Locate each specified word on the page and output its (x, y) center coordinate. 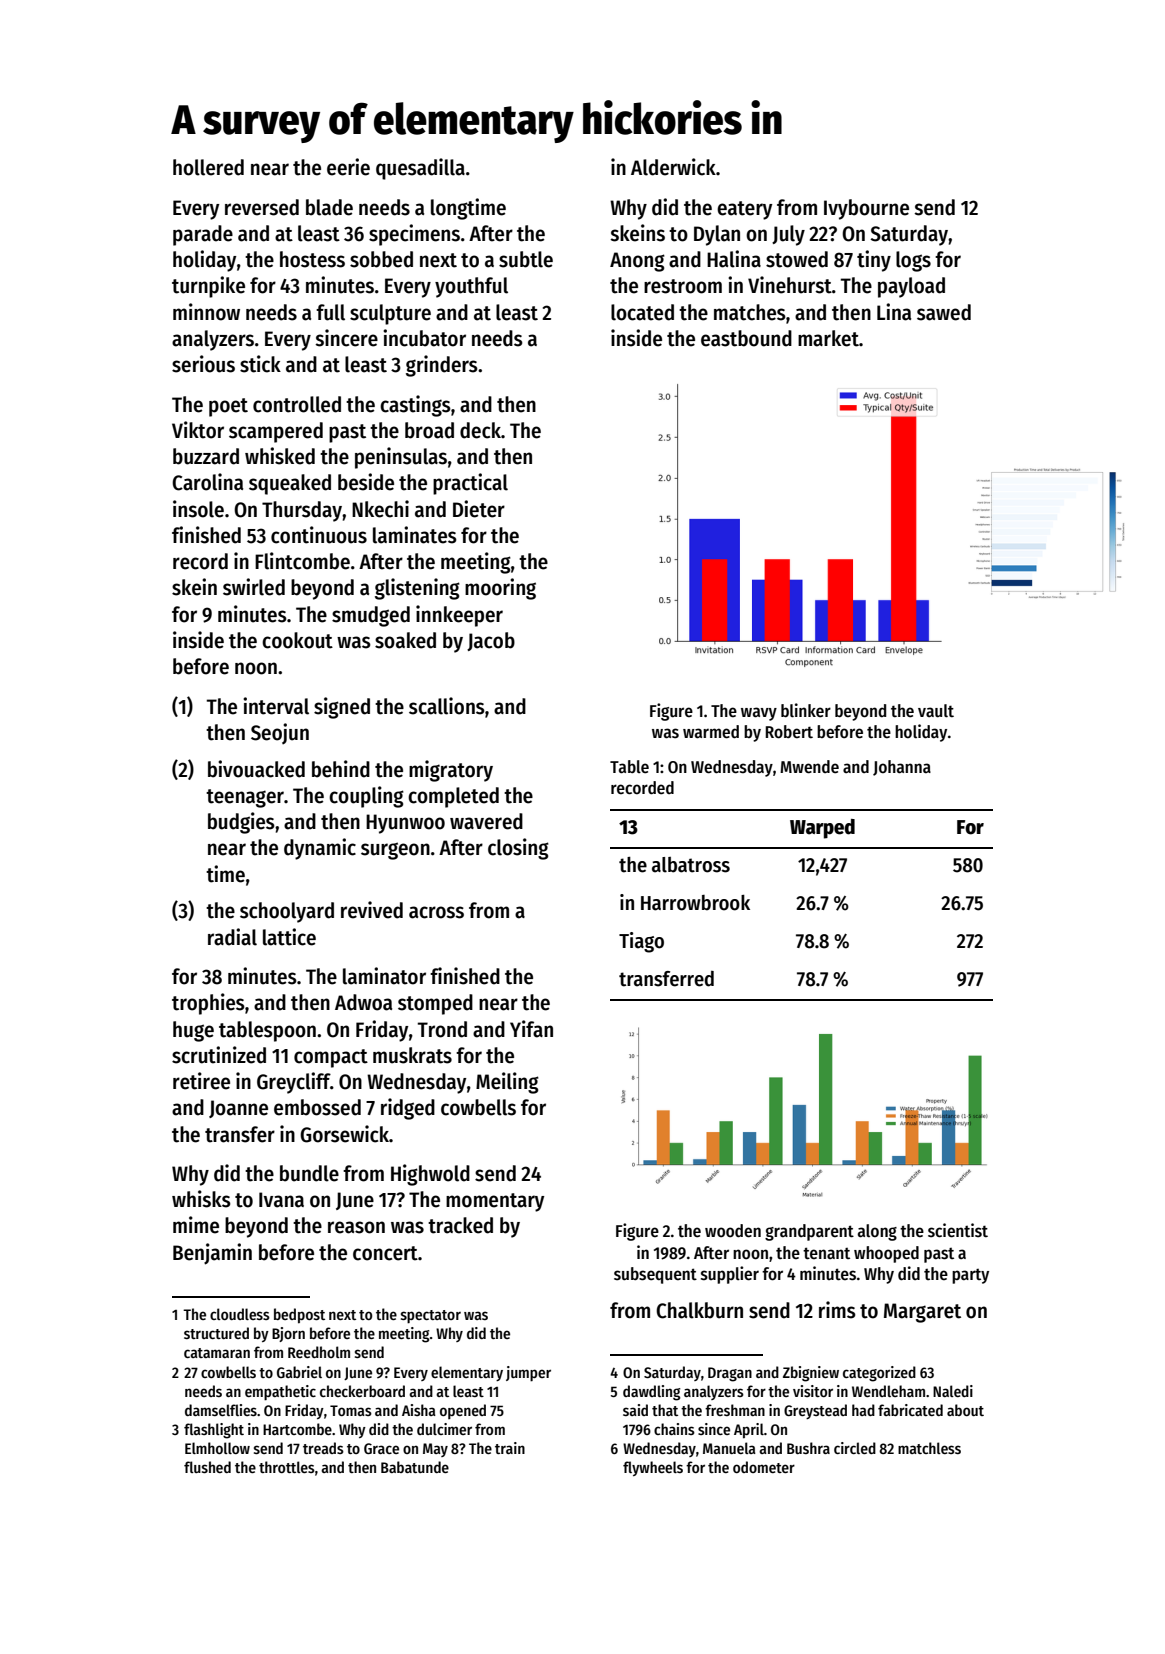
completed (453, 797)
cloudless (240, 1314)
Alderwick (673, 167)
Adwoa (363, 1002)
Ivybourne (866, 209)
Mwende (809, 767)
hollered (208, 167)
